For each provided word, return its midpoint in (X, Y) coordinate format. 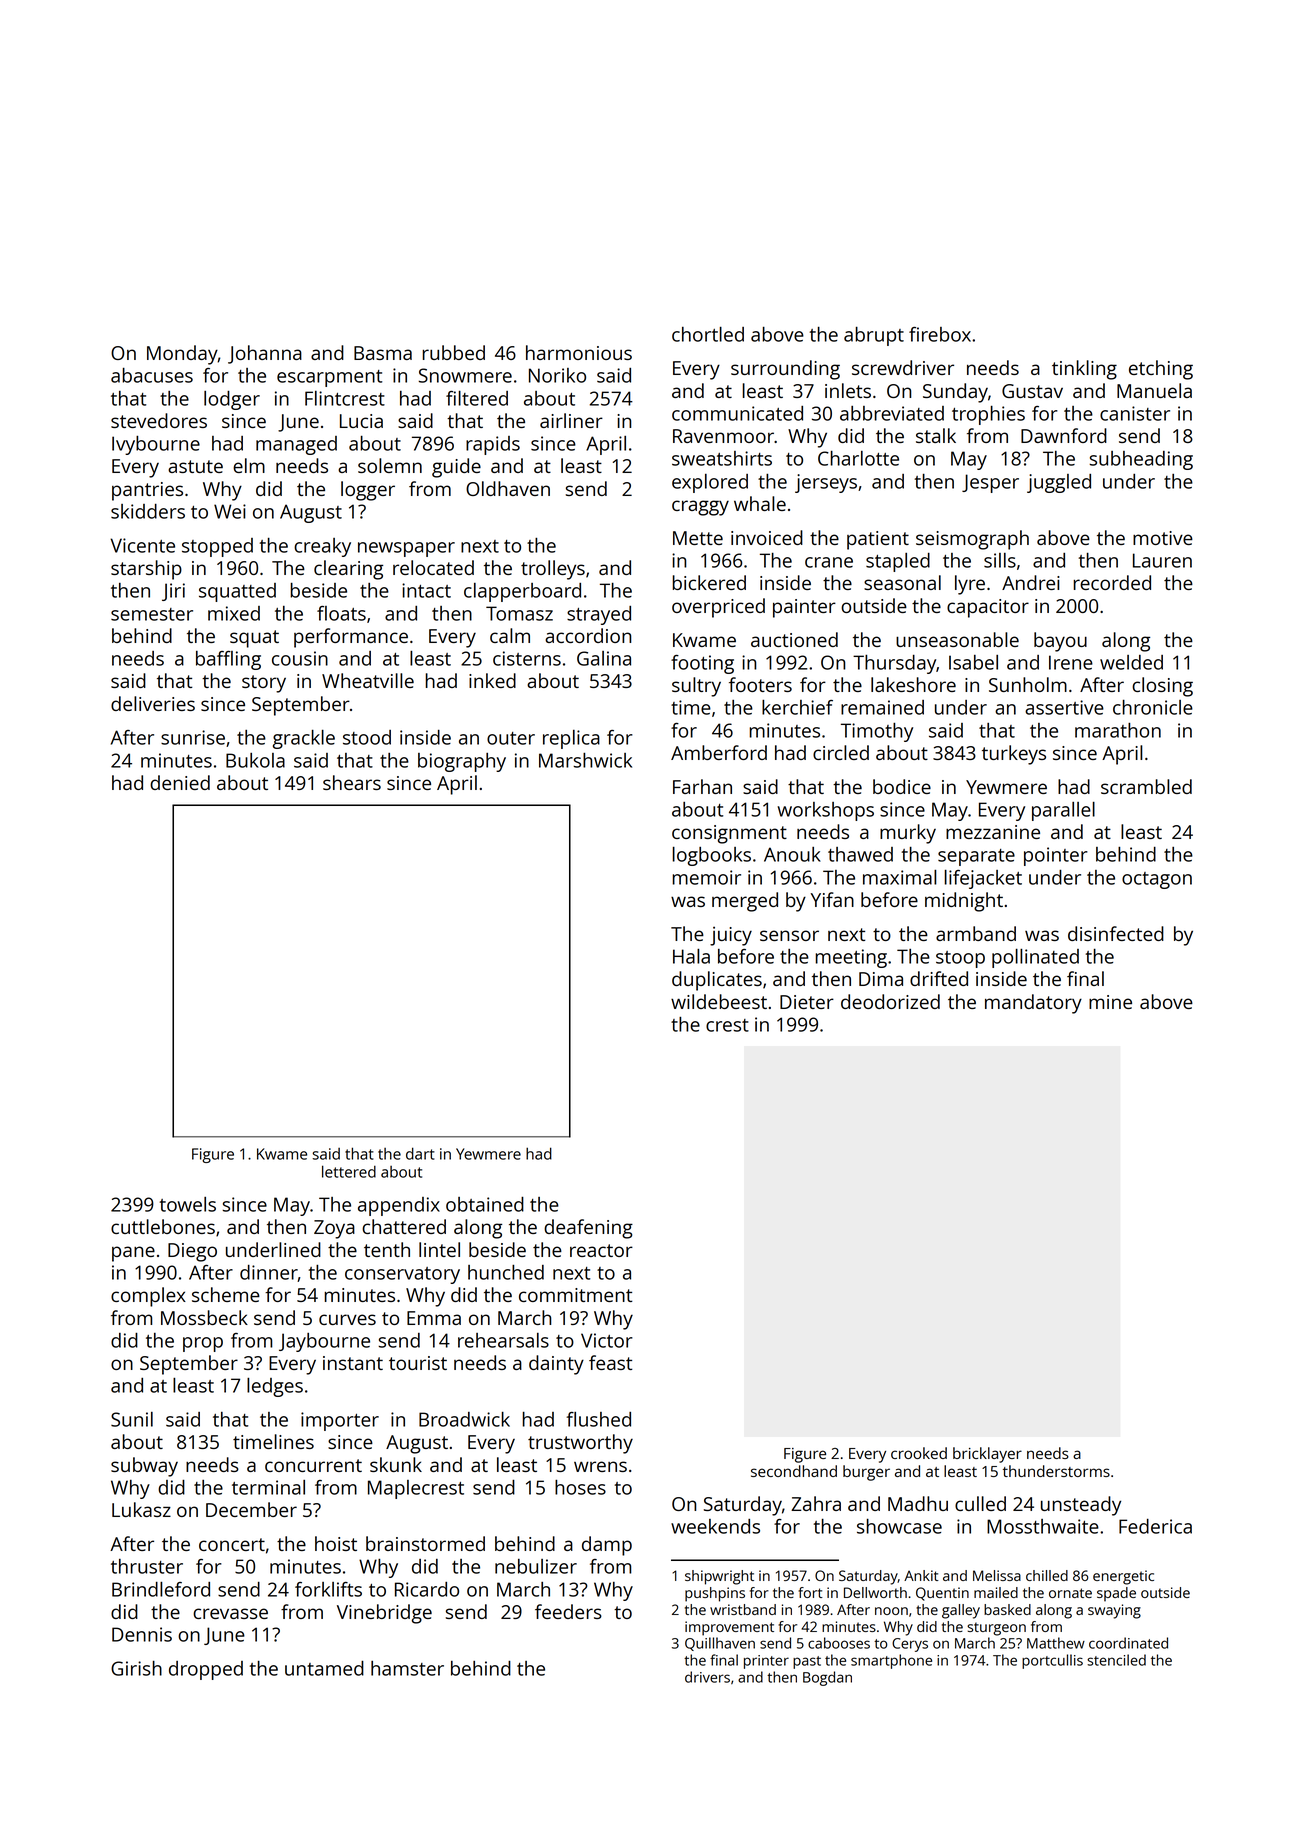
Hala (691, 956)
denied (180, 782)
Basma (383, 353)
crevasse (230, 1613)
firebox (940, 334)
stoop (960, 959)
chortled (708, 334)
